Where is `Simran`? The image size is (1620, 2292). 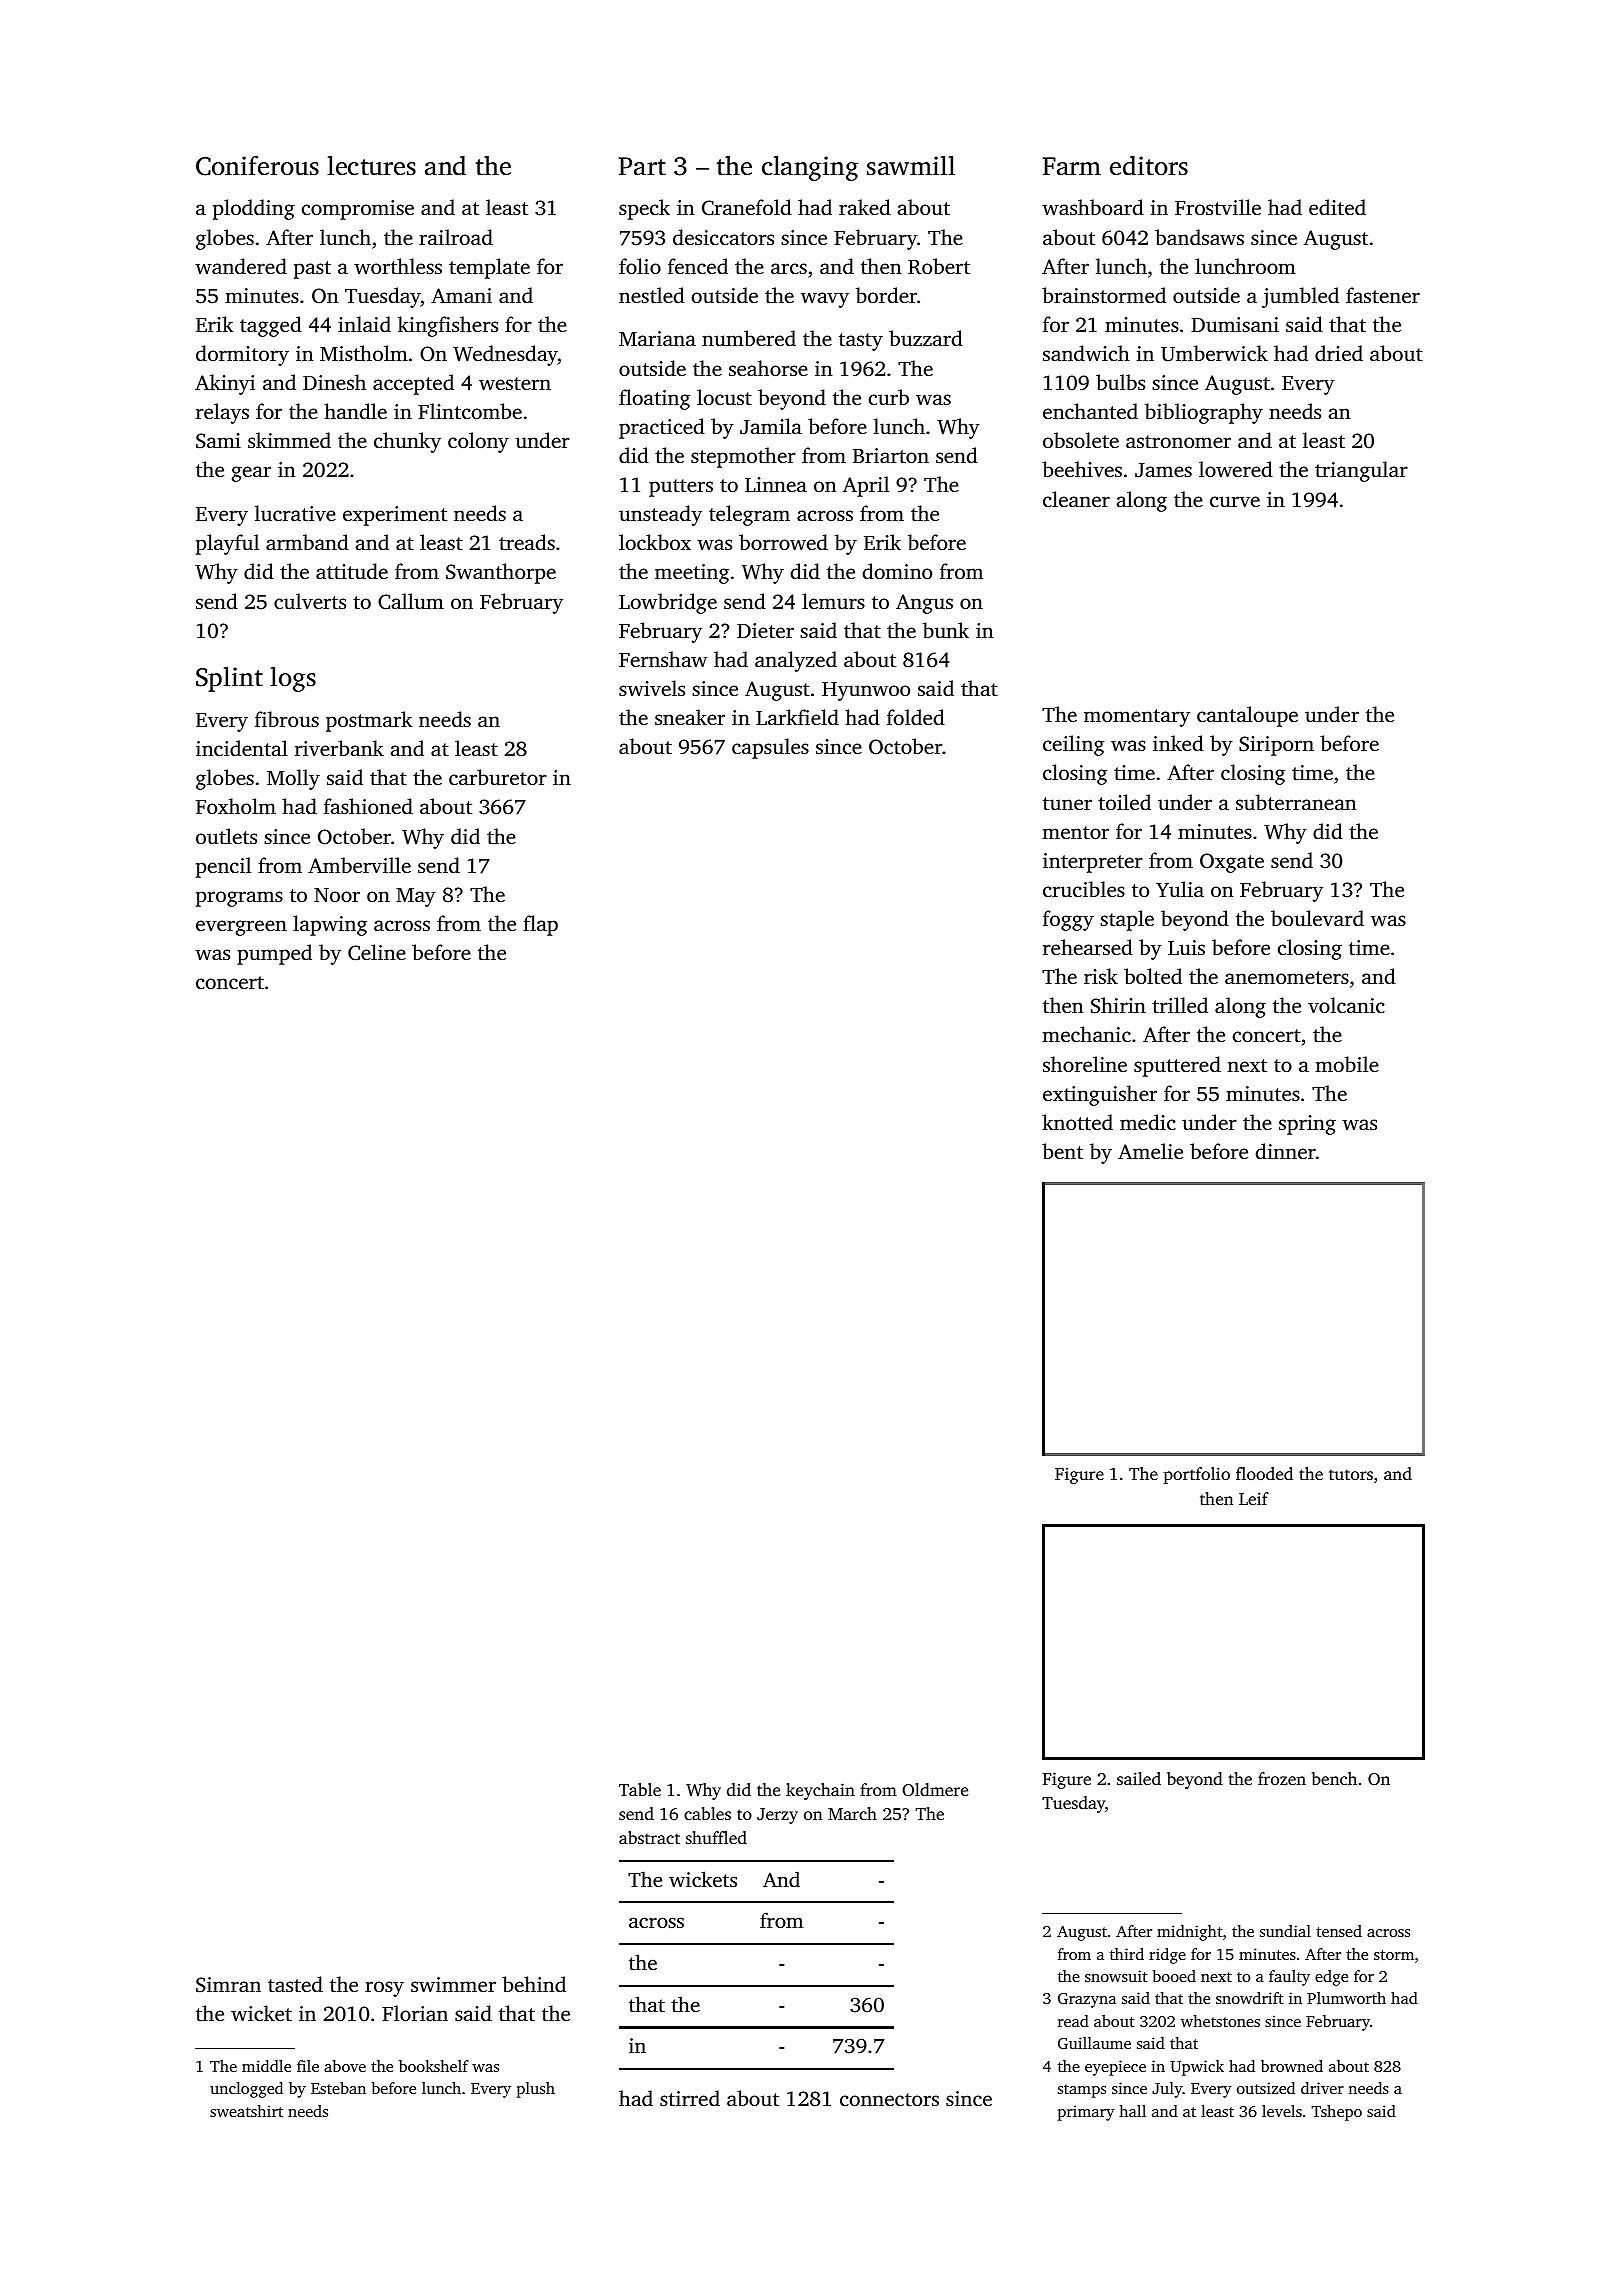 Simran is located at coordinates (228, 1985).
